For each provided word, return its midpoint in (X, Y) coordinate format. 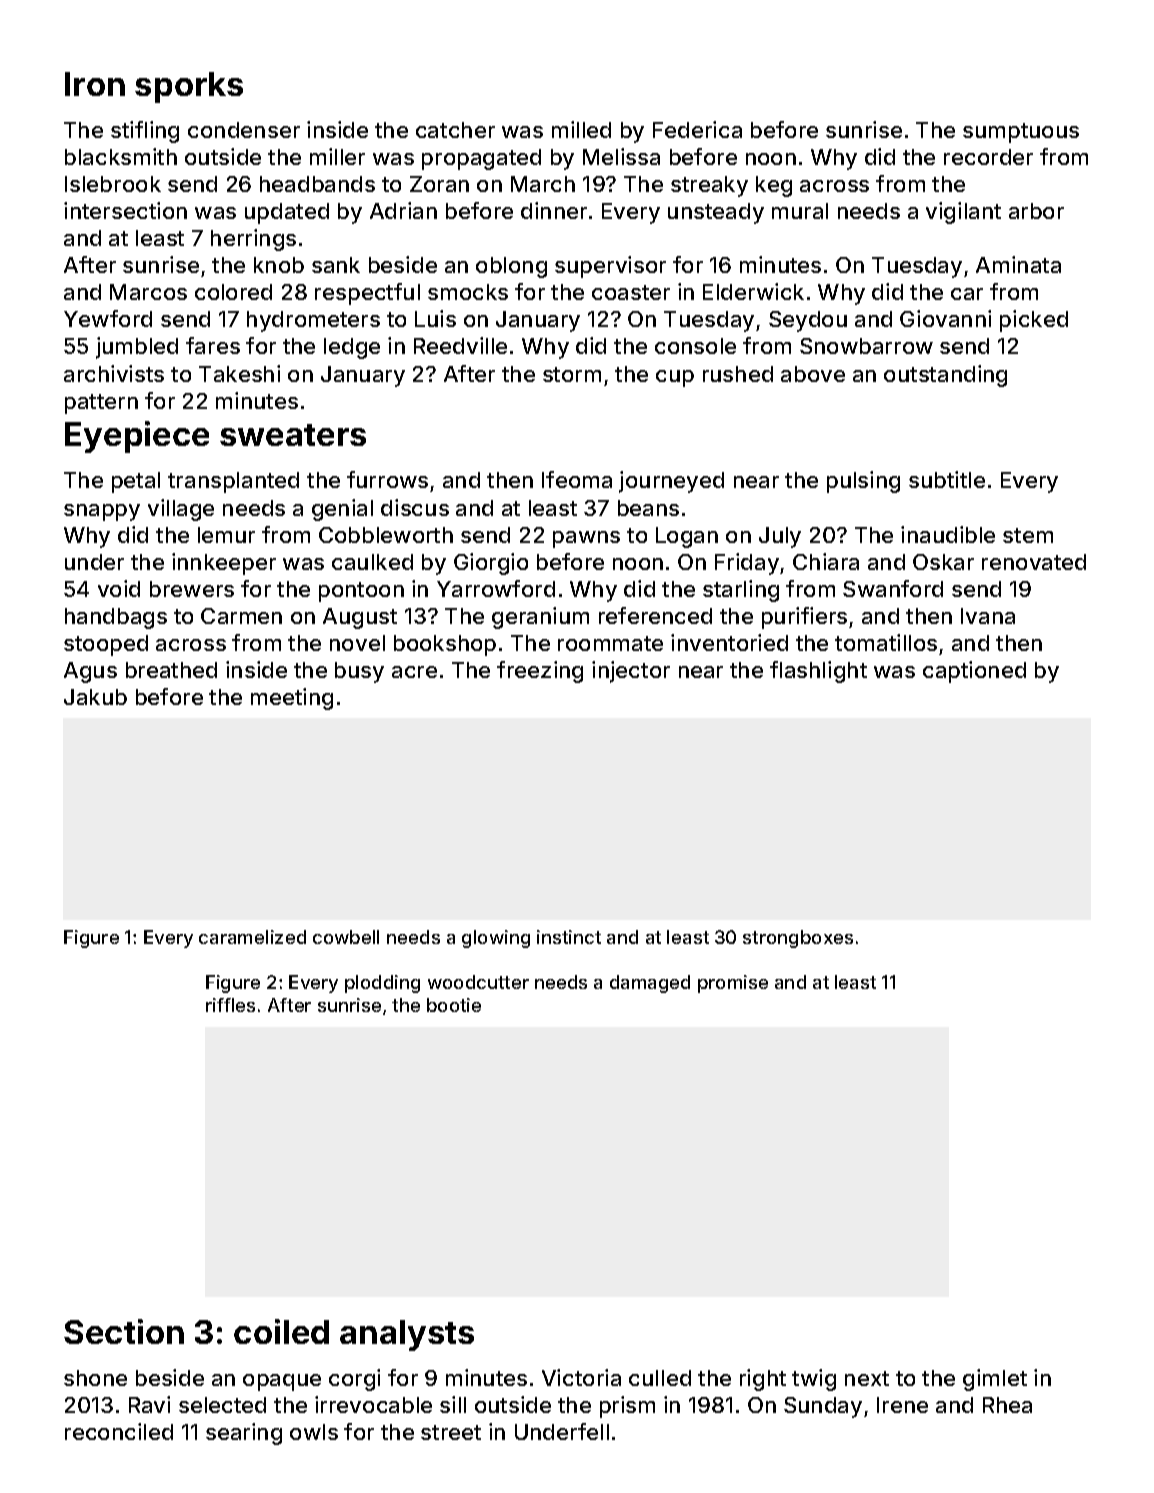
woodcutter (478, 982)
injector (631, 672)
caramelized (252, 937)
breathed (171, 670)
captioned (974, 672)
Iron (95, 84)
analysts (407, 1335)
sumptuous (1021, 133)
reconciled (119, 1431)
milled (581, 129)
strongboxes (798, 939)
